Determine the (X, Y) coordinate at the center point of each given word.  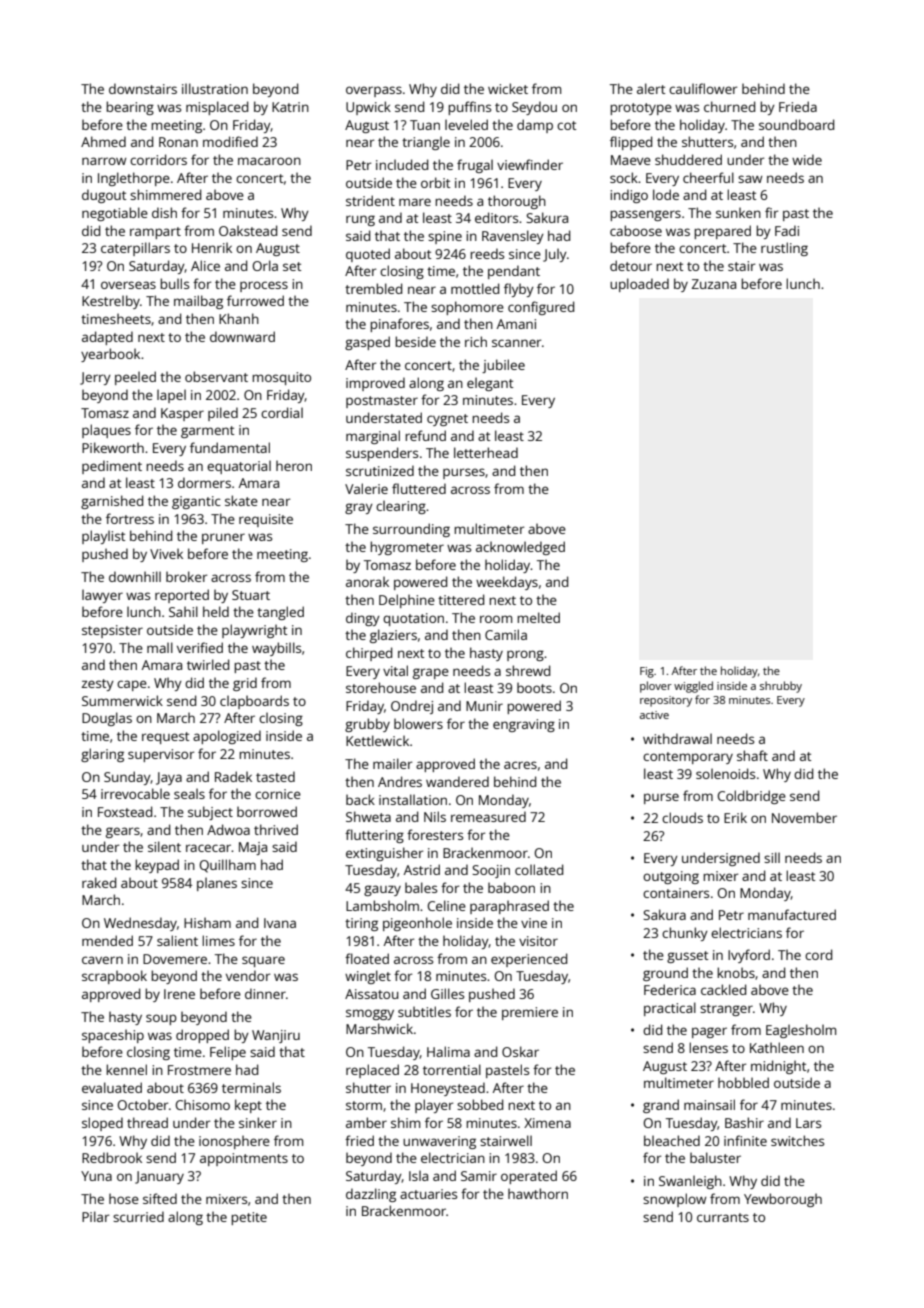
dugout (104, 196)
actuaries (428, 1194)
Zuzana (714, 284)
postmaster (382, 402)
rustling (784, 249)
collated (539, 869)
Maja (253, 848)
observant (216, 376)
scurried (138, 1216)
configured (541, 308)
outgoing (671, 877)
